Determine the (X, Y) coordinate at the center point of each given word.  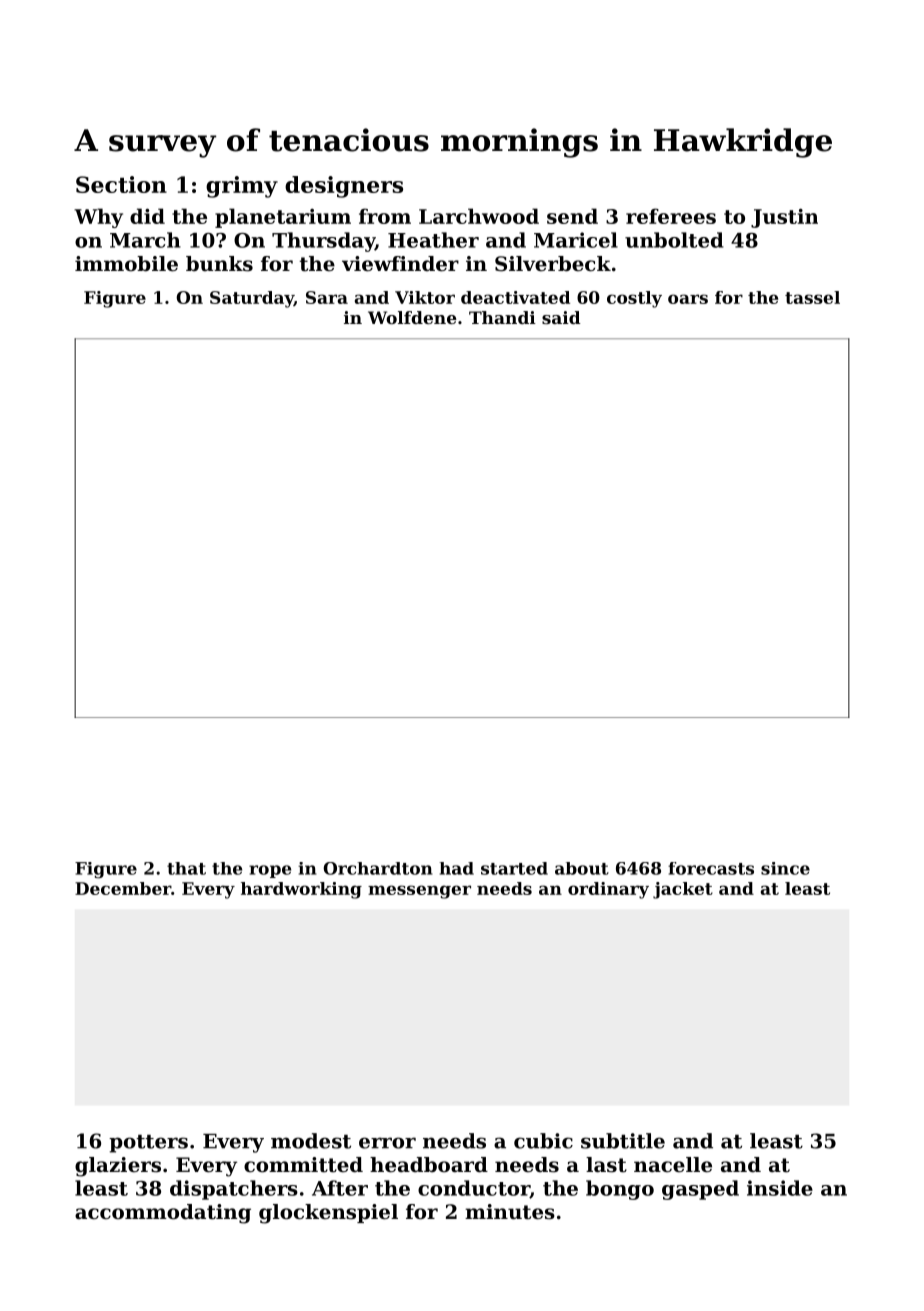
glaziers (118, 1167)
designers (344, 187)
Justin (784, 218)
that (186, 868)
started (514, 868)
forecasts (711, 868)
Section (121, 184)
